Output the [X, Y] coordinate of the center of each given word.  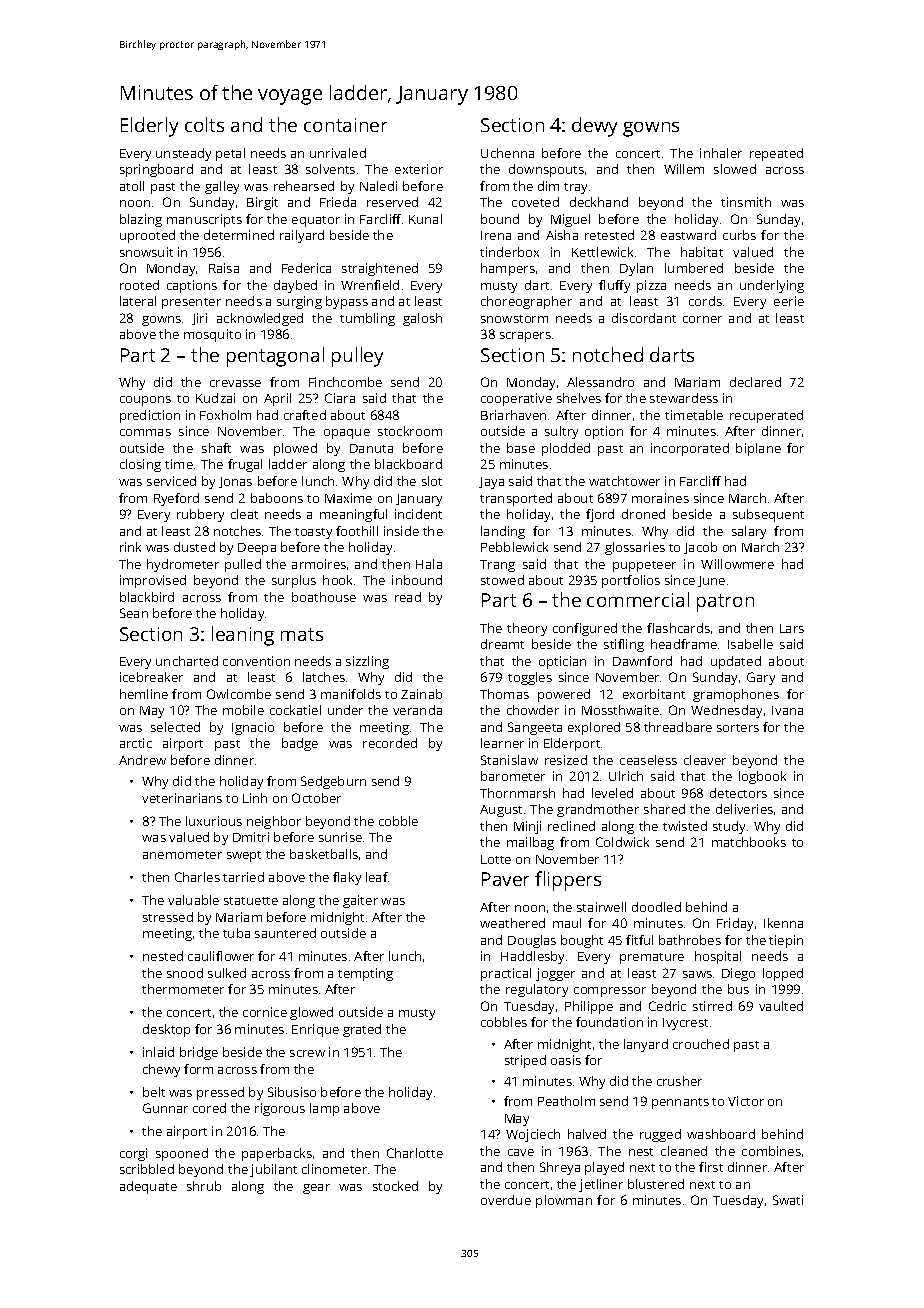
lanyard [646, 1045]
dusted [194, 547]
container [345, 125]
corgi [133, 1154]
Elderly [149, 127]
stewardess [684, 398]
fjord [600, 515]
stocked [395, 1186]
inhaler [721, 153]
